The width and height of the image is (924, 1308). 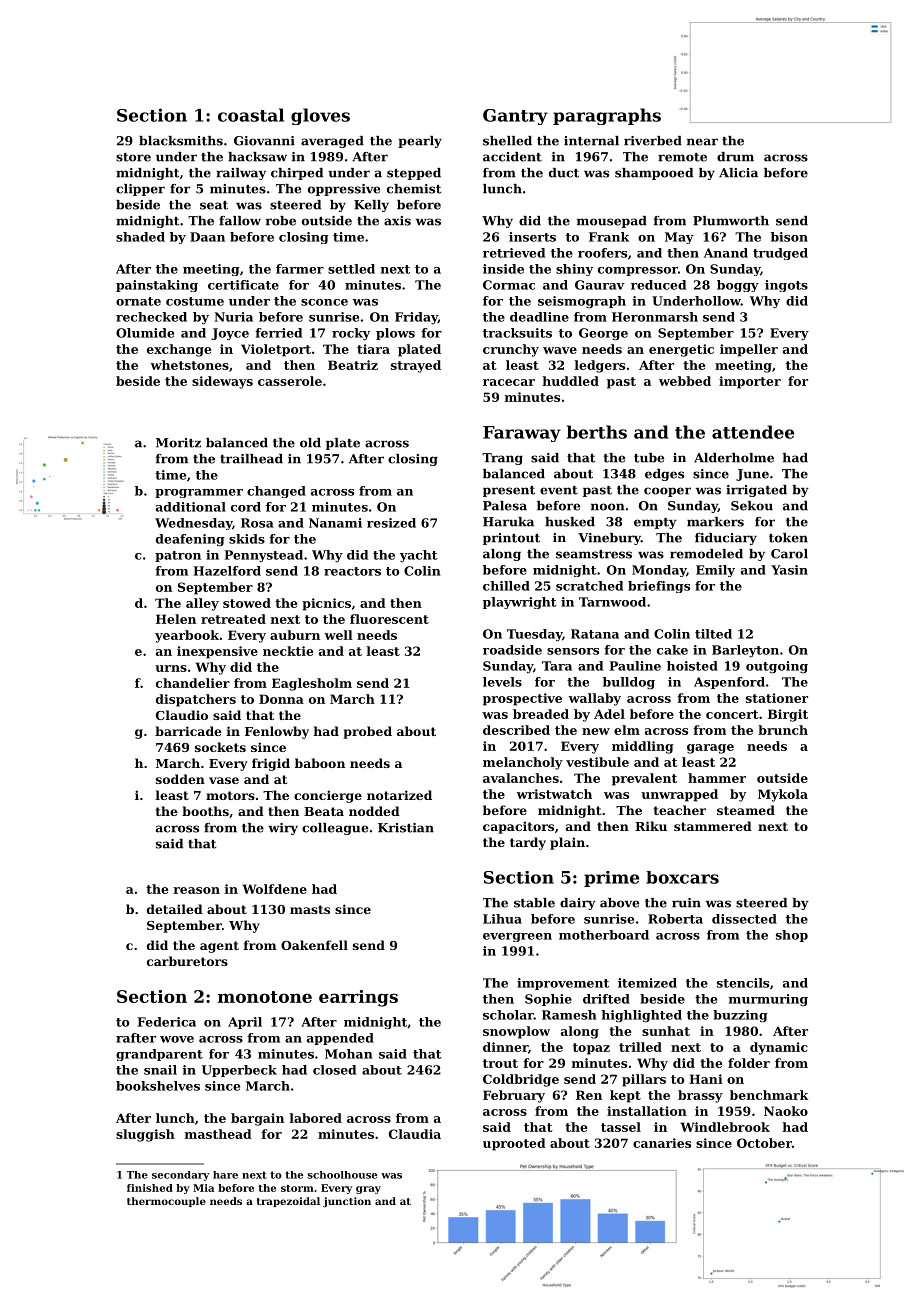 I want to click on Gantry, so click(x=515, y=117).
